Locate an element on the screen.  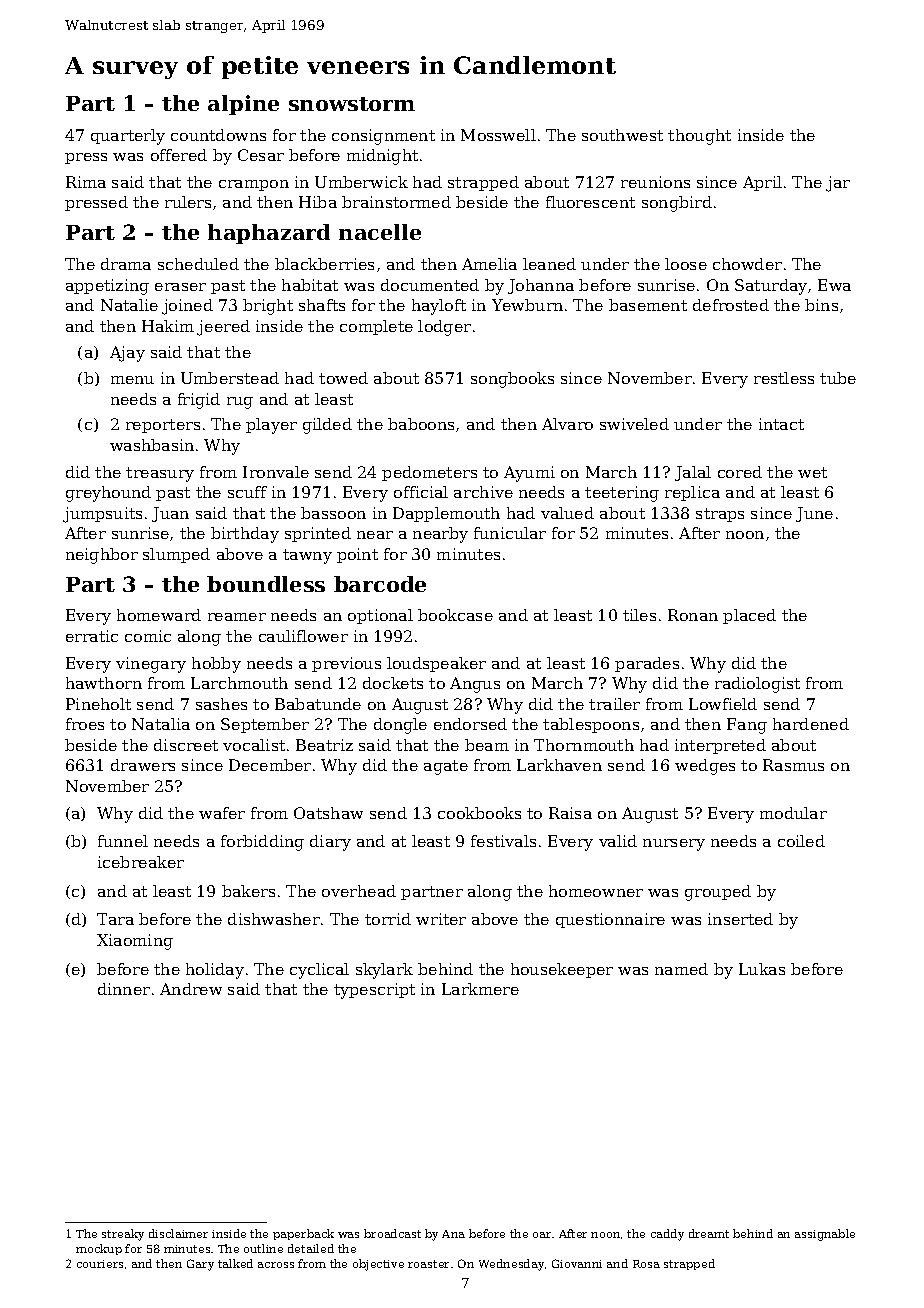
Angus is located at coordinates (475, 685).
